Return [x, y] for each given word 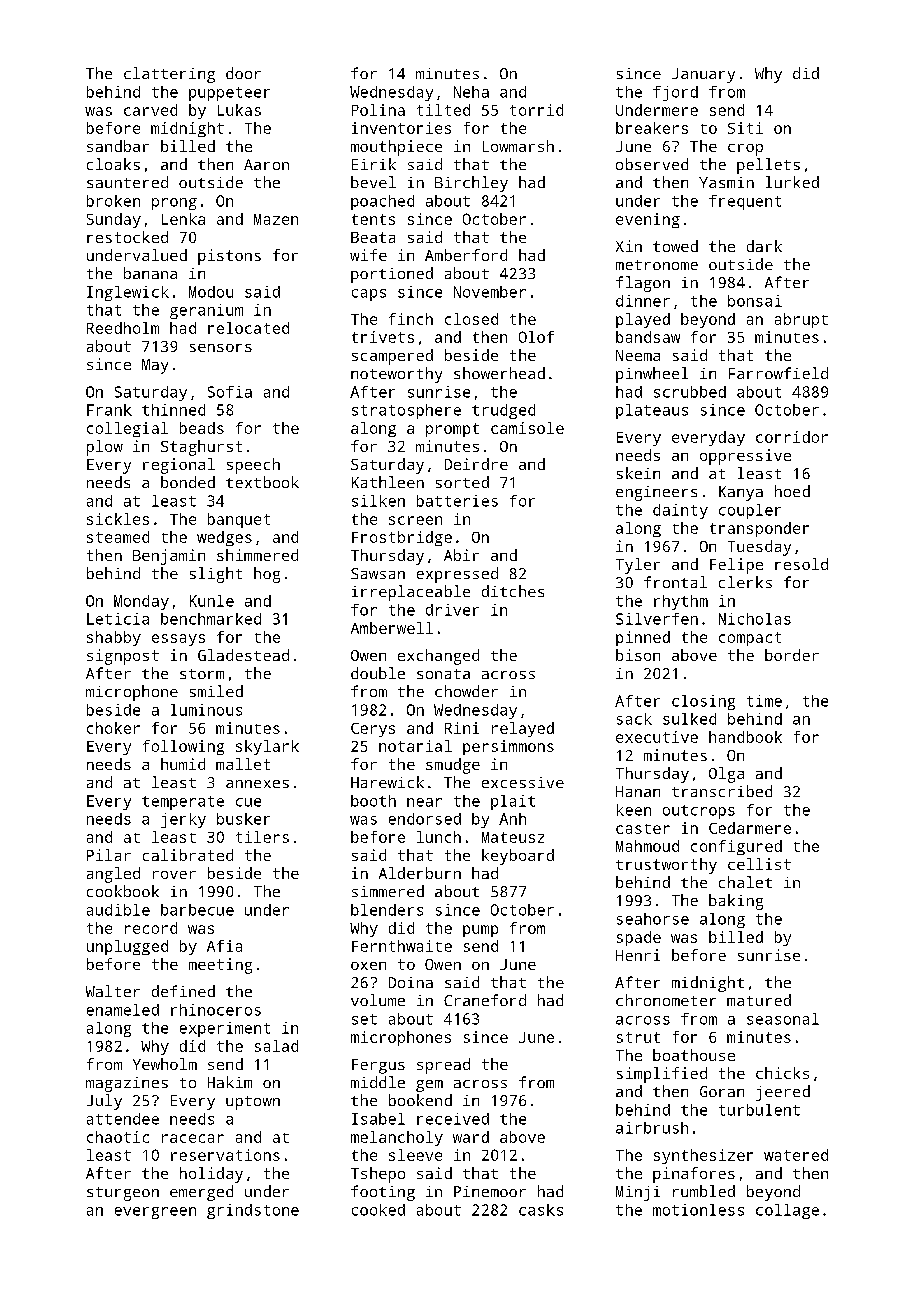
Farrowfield [778, 373]
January [703, 75]
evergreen [155, 1213]
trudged [503, 411]
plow [105, 448]
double [378, 673]
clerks [745, 582]
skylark [267, 747]
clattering [169, 75]
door [243, 73]
